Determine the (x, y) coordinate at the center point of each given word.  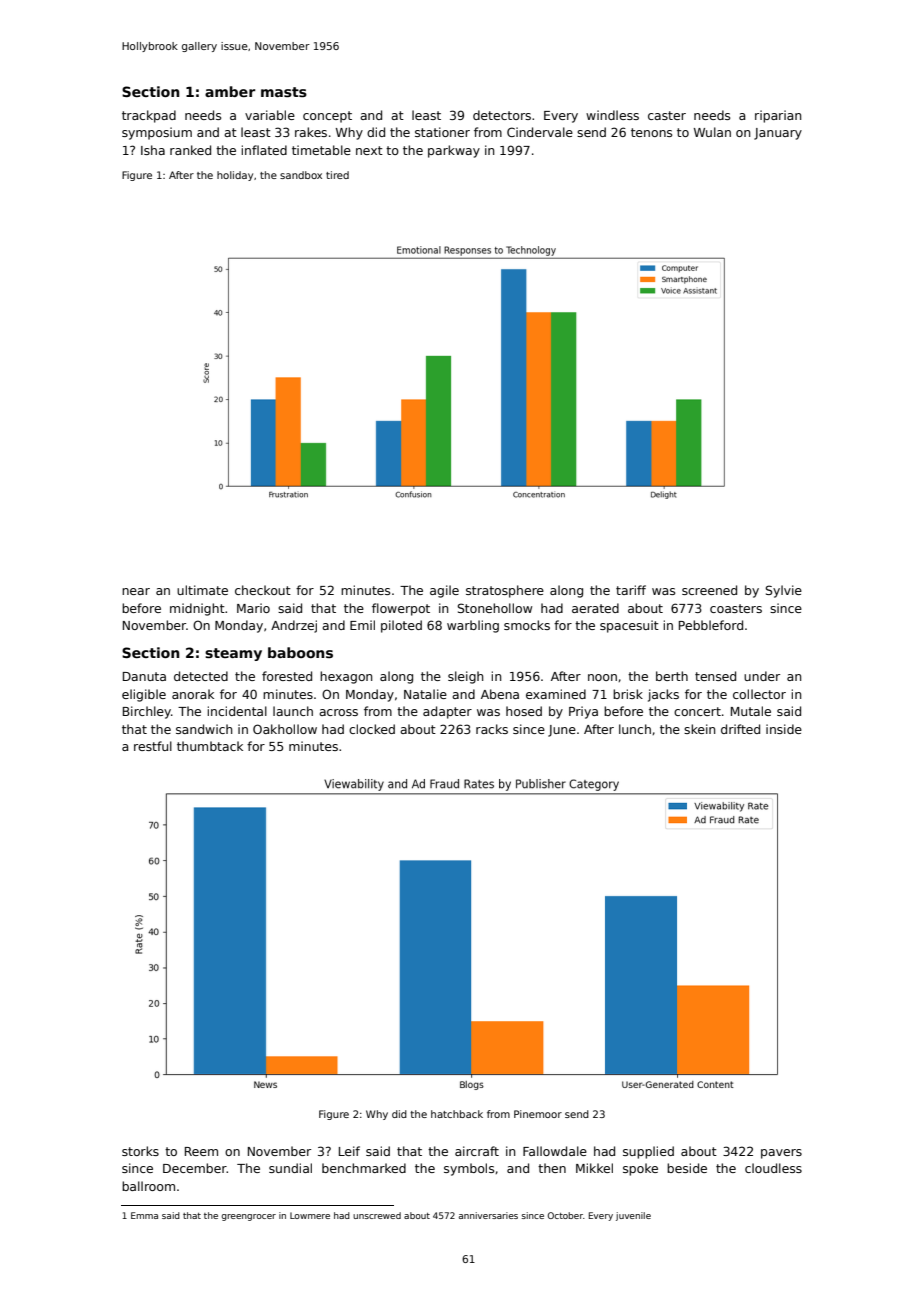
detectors (502, 115)
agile (444, 591)
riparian (778, 116)
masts (284, 92)
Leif (349, 1151)
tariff (631, 590)
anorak (193, 694)
